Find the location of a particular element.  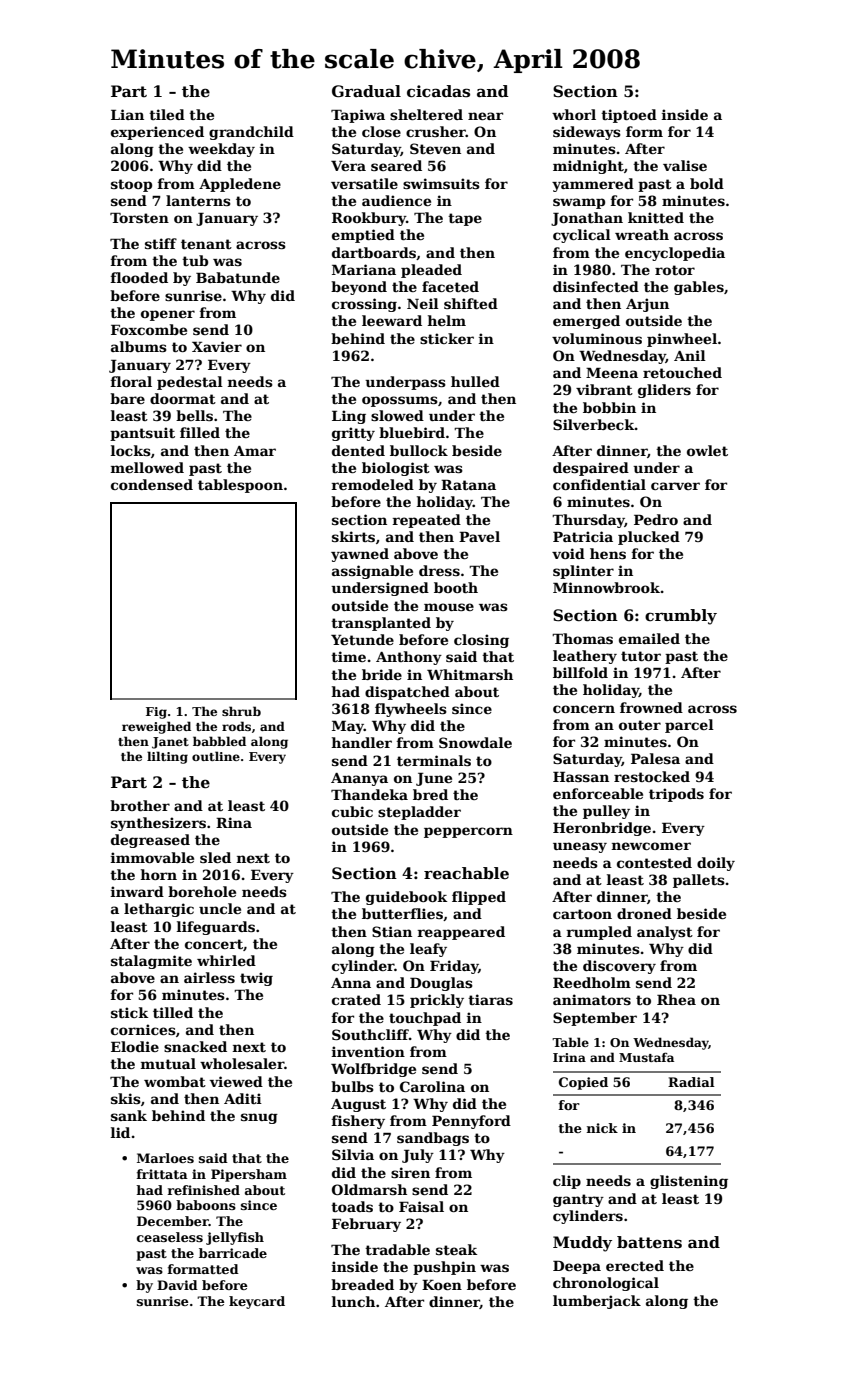

Snowdale is located at coordinates (475, 742).
